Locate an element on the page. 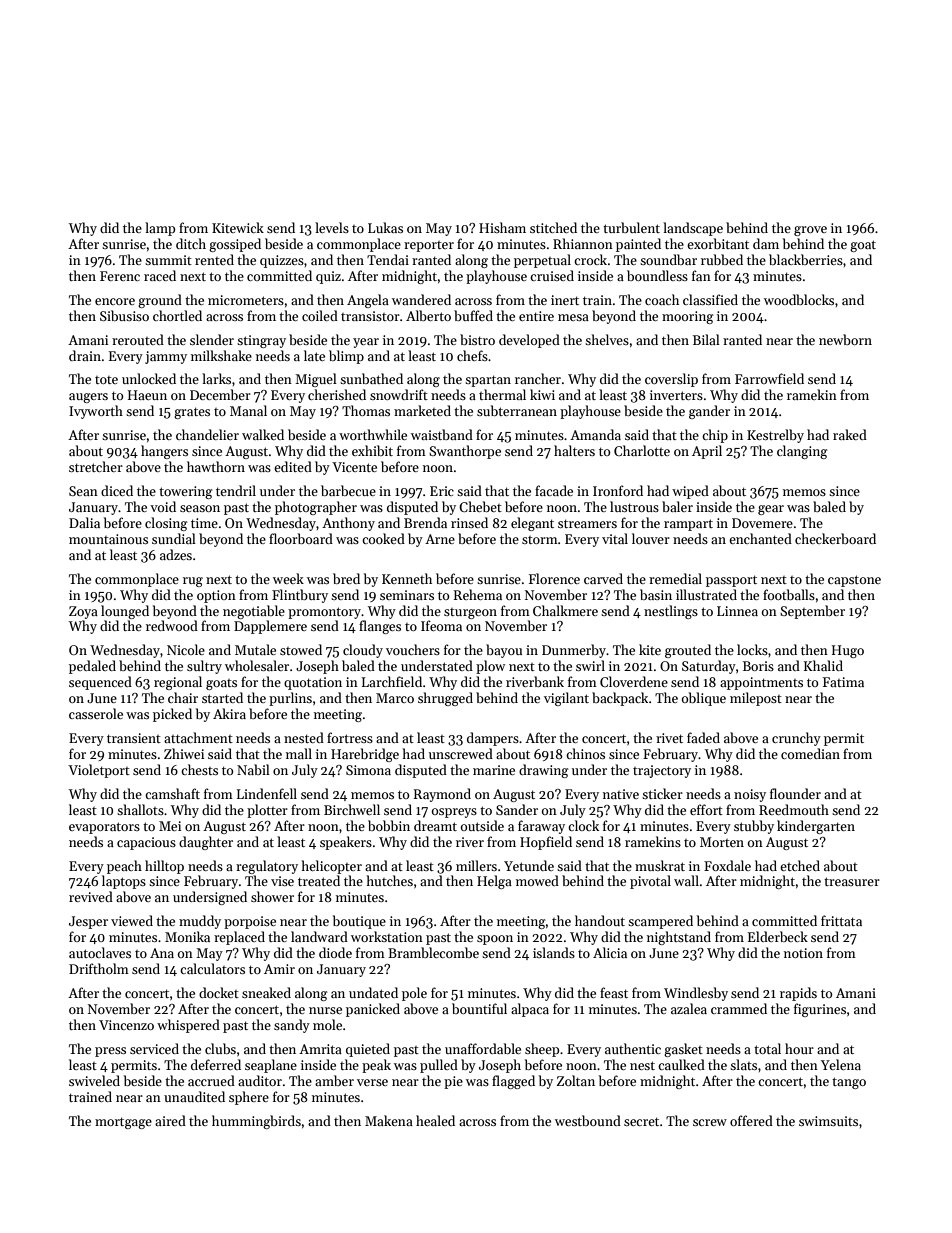 Image resolution: width=952 pixels, height=1233 pixels. alpaca is located at coordinates (530, 1010).
